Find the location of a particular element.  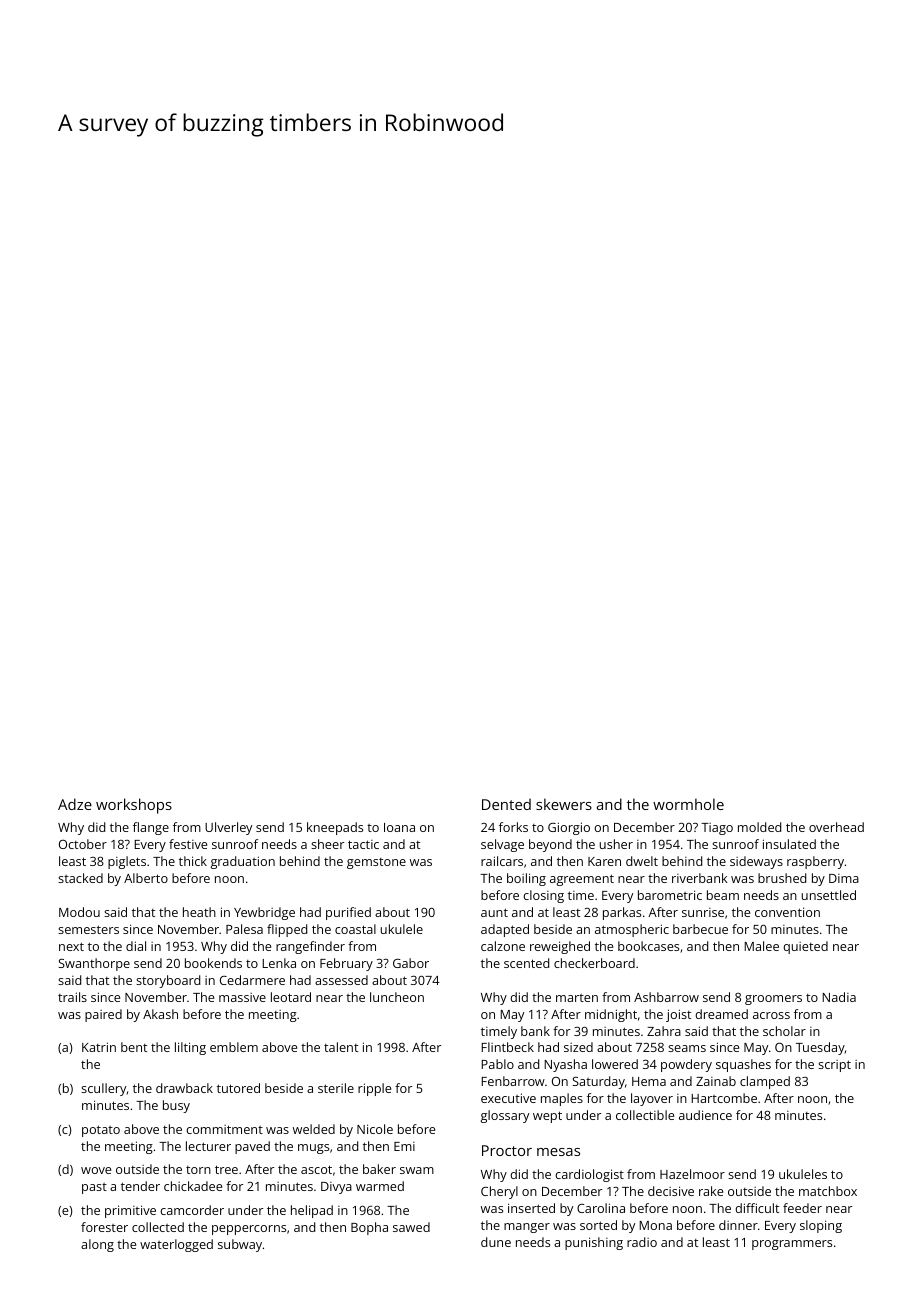

Dented is located at coordinates (506, 804).
